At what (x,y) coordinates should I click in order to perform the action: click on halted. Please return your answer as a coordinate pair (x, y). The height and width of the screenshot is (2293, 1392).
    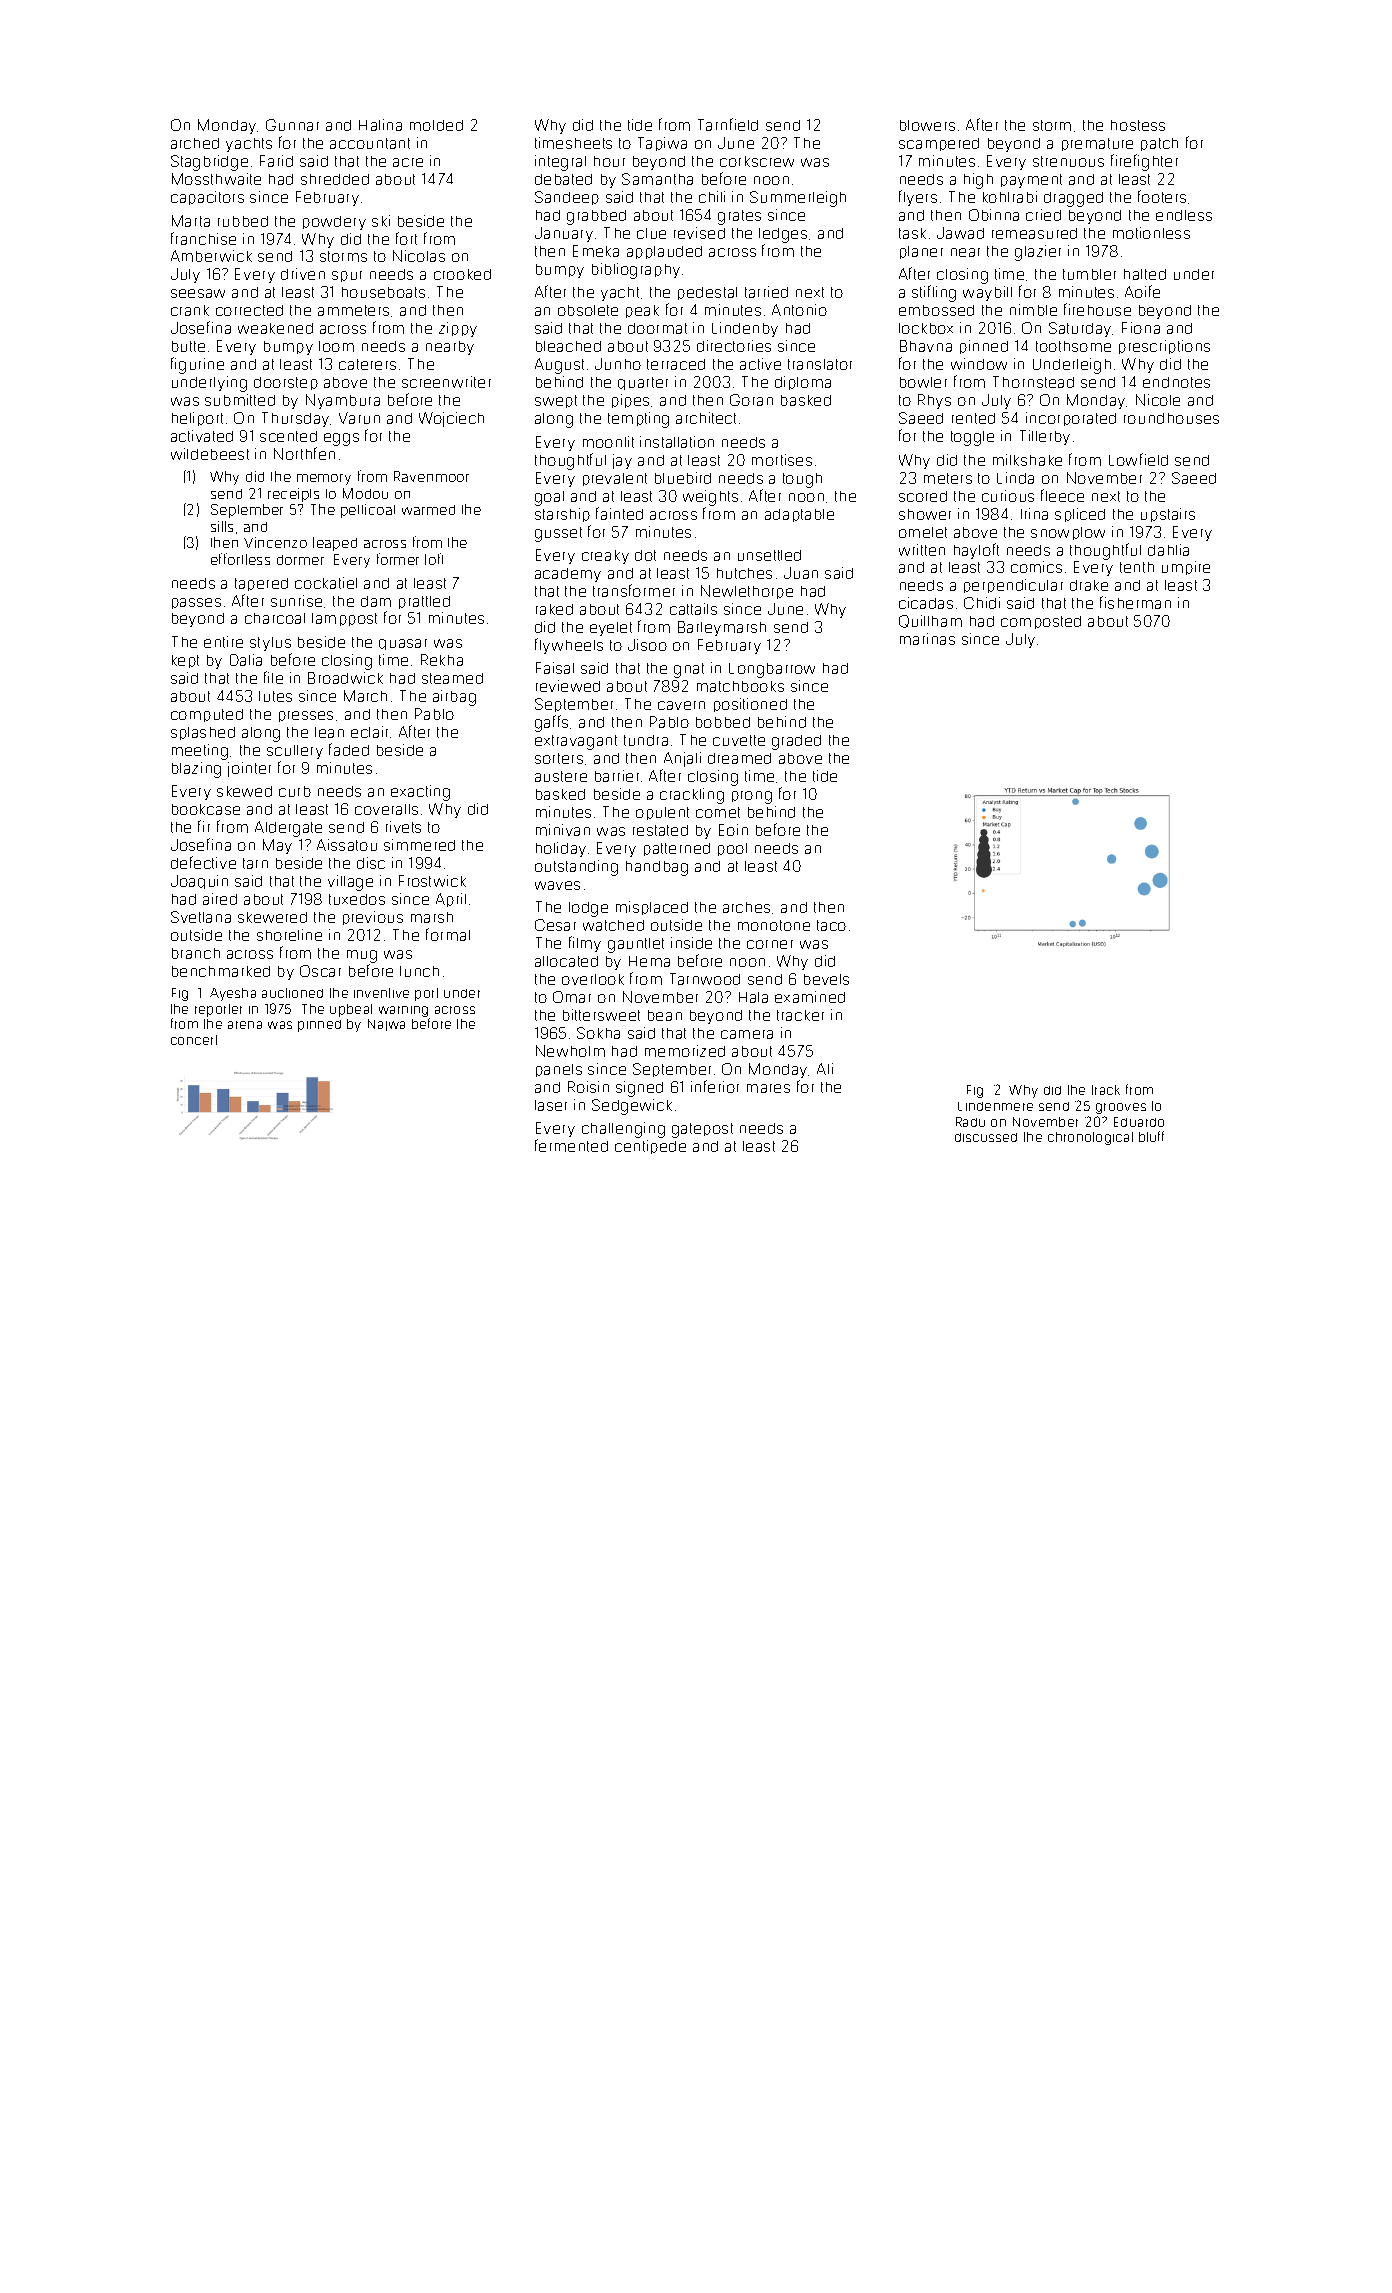
    Looking at the image, I should click on (1145, 274).
